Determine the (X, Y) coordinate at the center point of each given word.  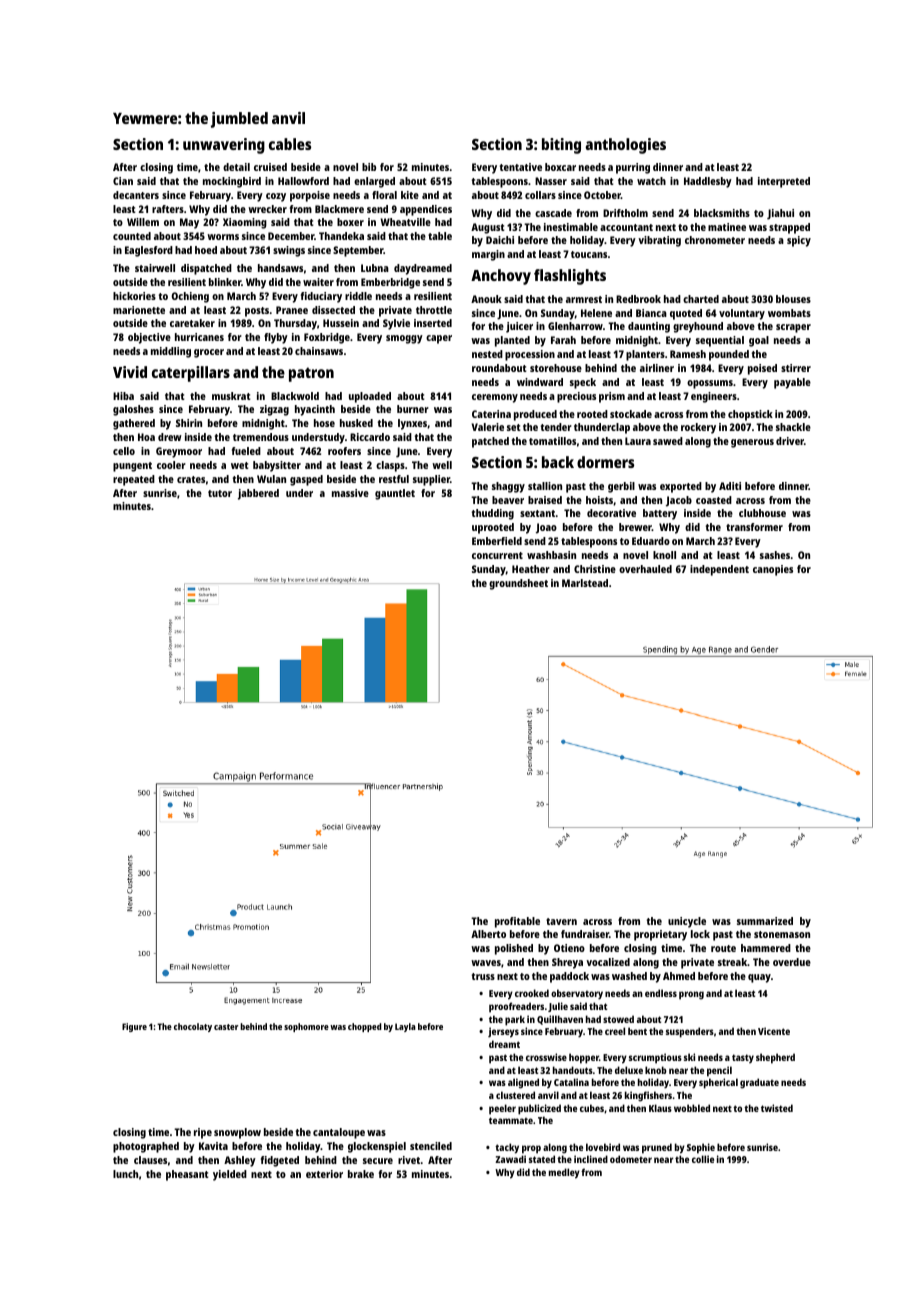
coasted (714, 500)
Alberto (488, 934)
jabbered (258, 494)
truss (483, 976)
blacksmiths (722, 213)
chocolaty (193, 1027)
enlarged (374, 182)
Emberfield (497, 541)
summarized (765, 921)
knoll (664, 555)
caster (226, 1027)
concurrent (497, 555)
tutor (220, 493)
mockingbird (232, 182)
